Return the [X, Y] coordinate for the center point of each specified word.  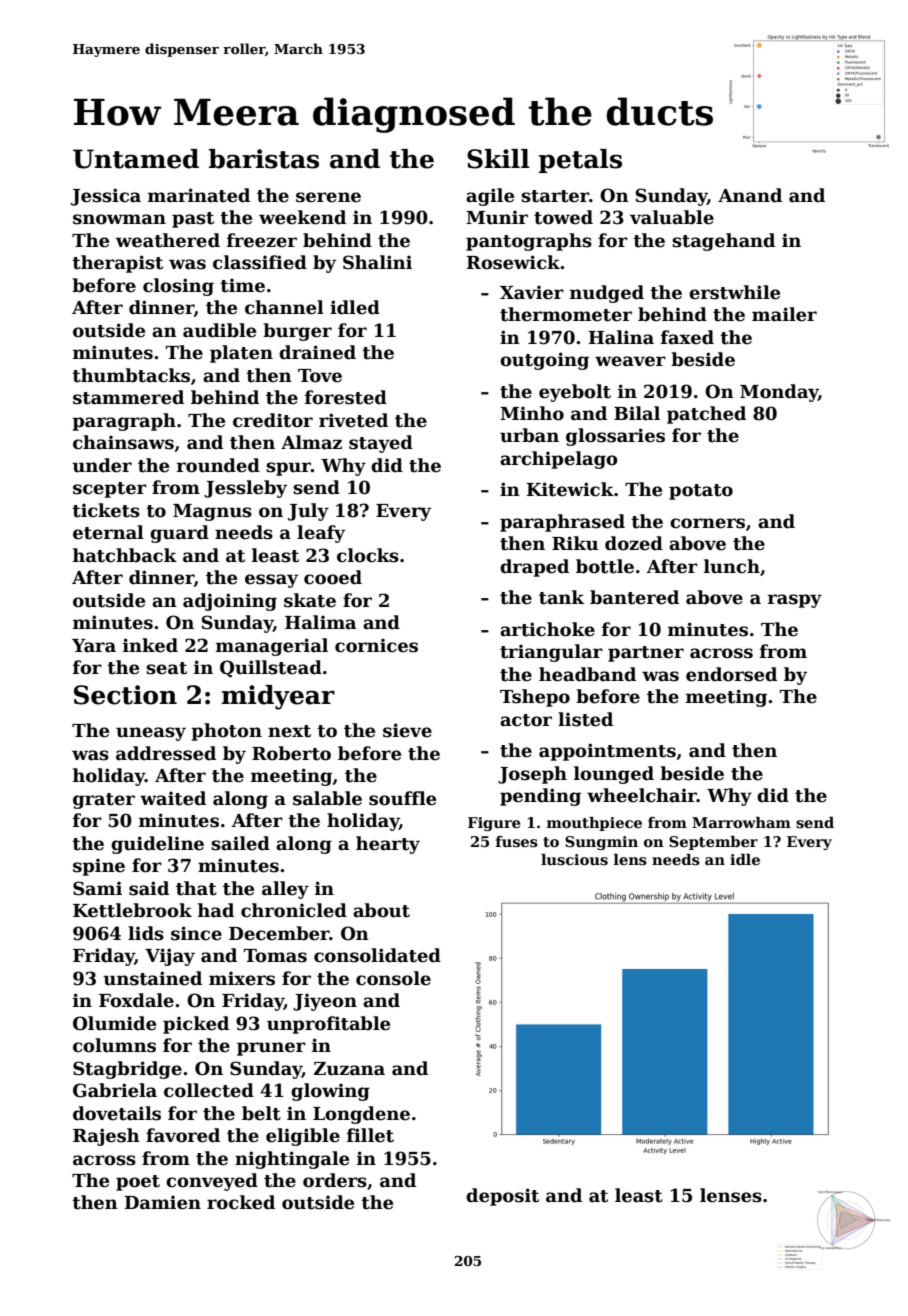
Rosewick [513, 262]
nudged [607, 294]
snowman [119, 219]
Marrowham [741, 822]
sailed [240, 843]
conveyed [212, 1182]
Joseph [532, 775]
